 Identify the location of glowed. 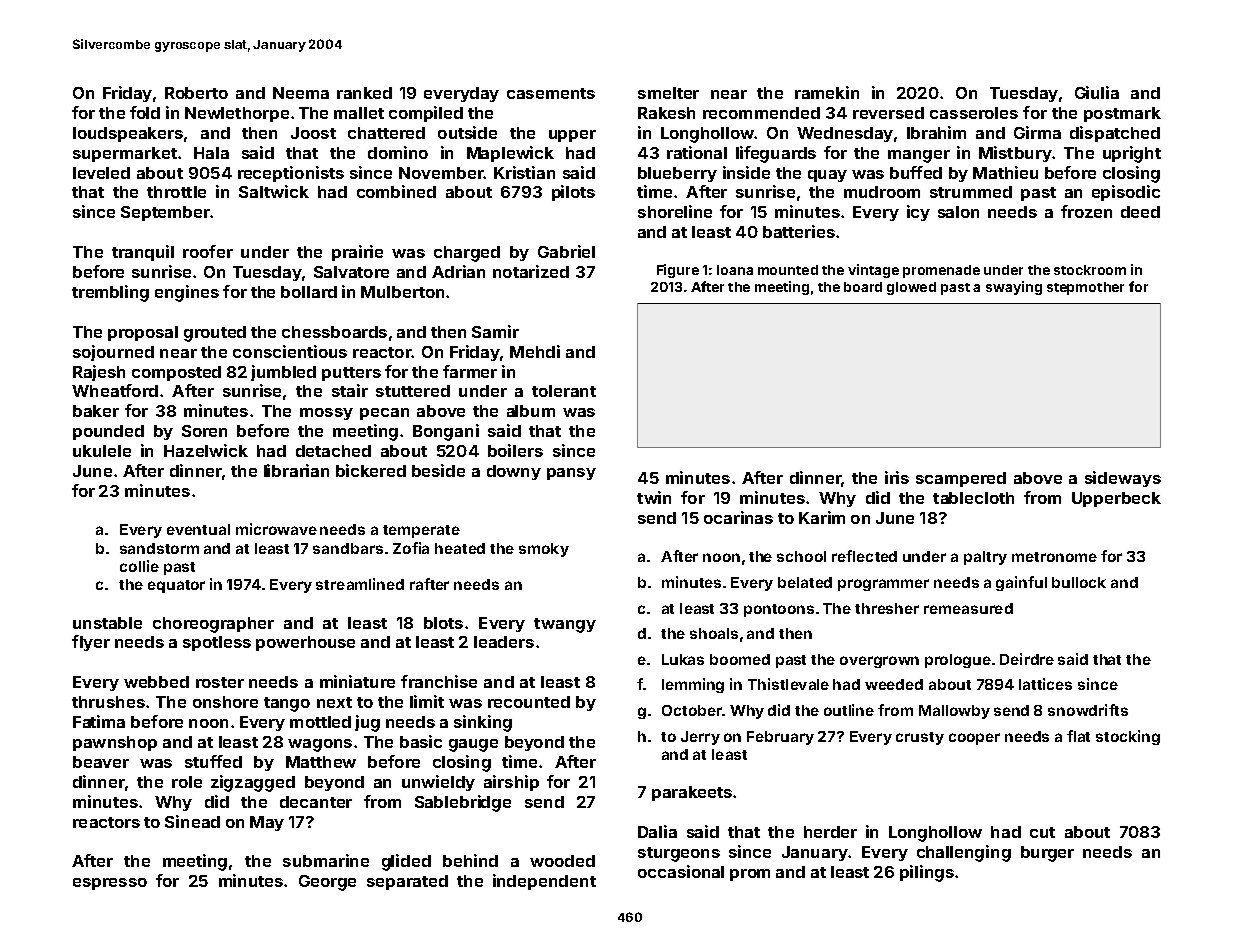
(911, 288).
